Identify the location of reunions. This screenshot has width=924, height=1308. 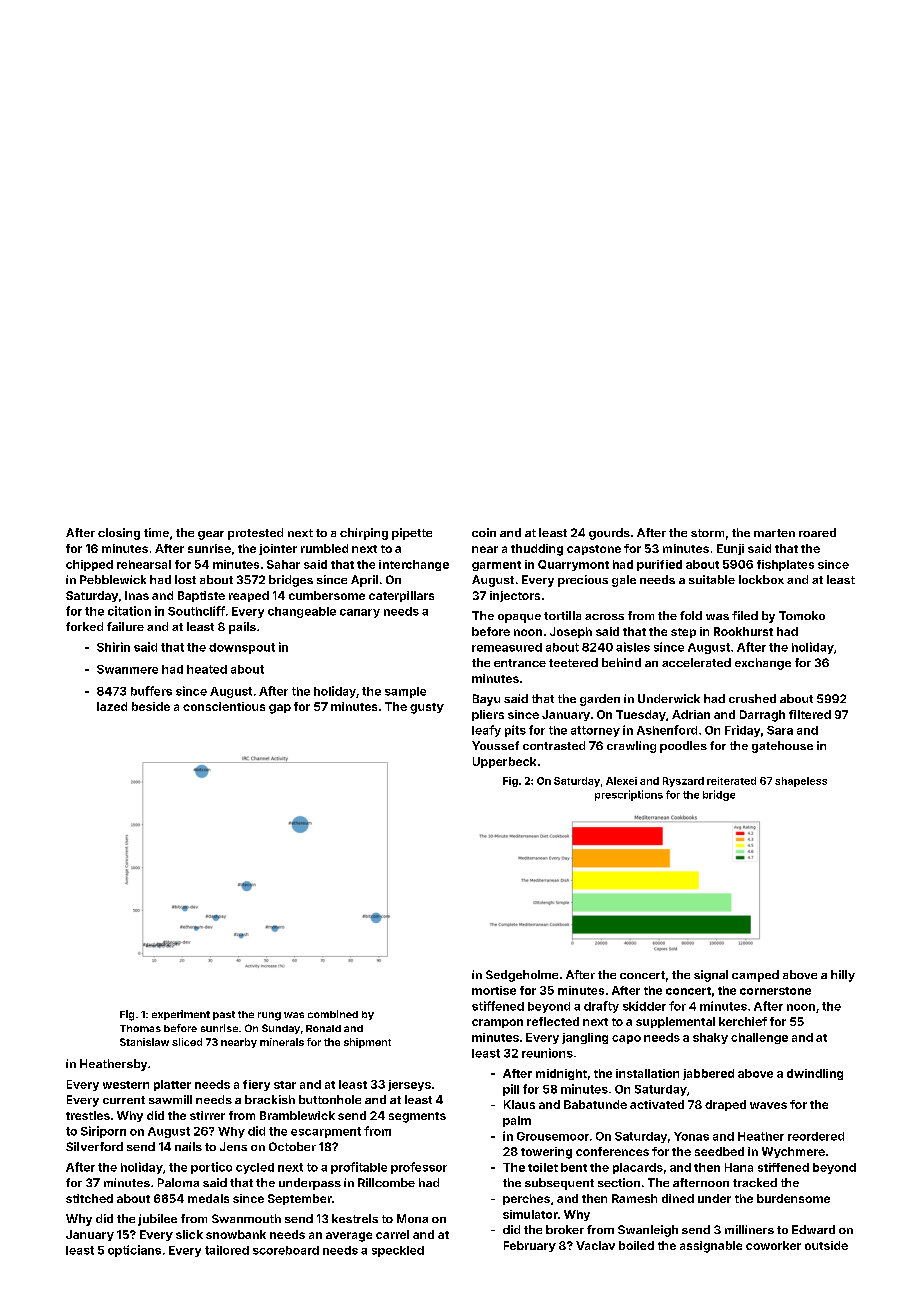
(547, 1053).
